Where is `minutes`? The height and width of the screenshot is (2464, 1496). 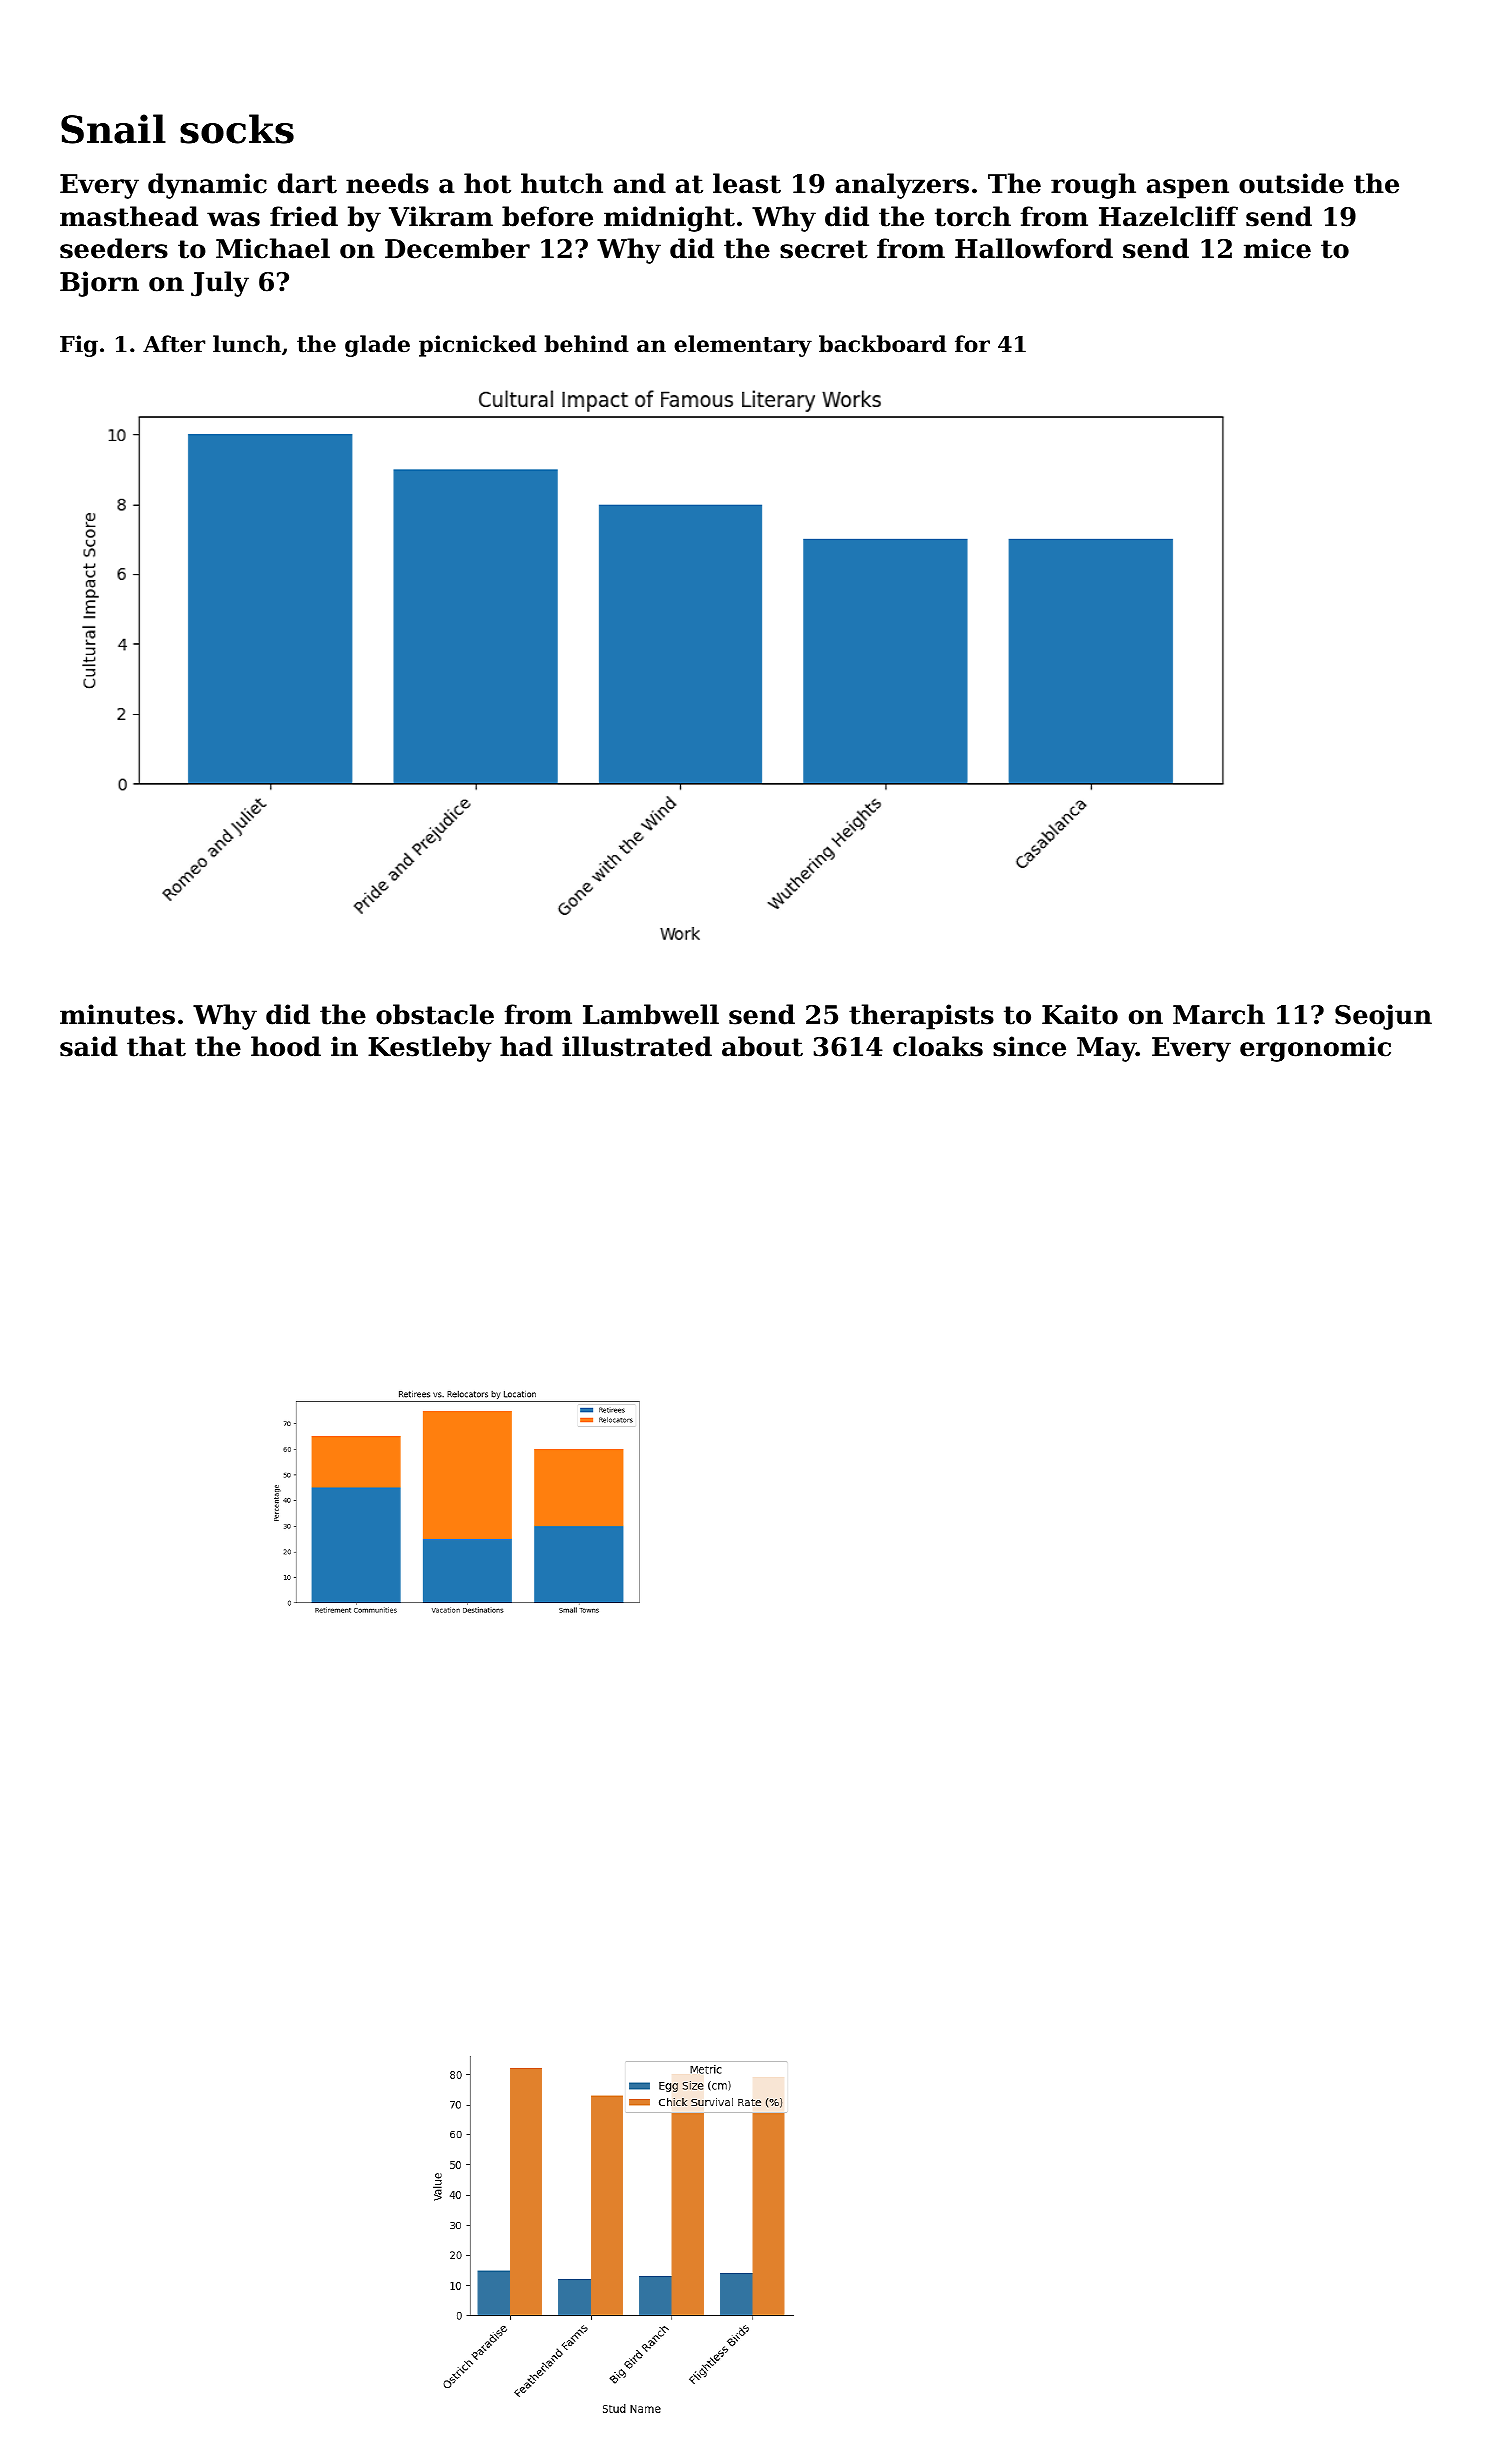 minutes is located at coordinates (117, 1014).
